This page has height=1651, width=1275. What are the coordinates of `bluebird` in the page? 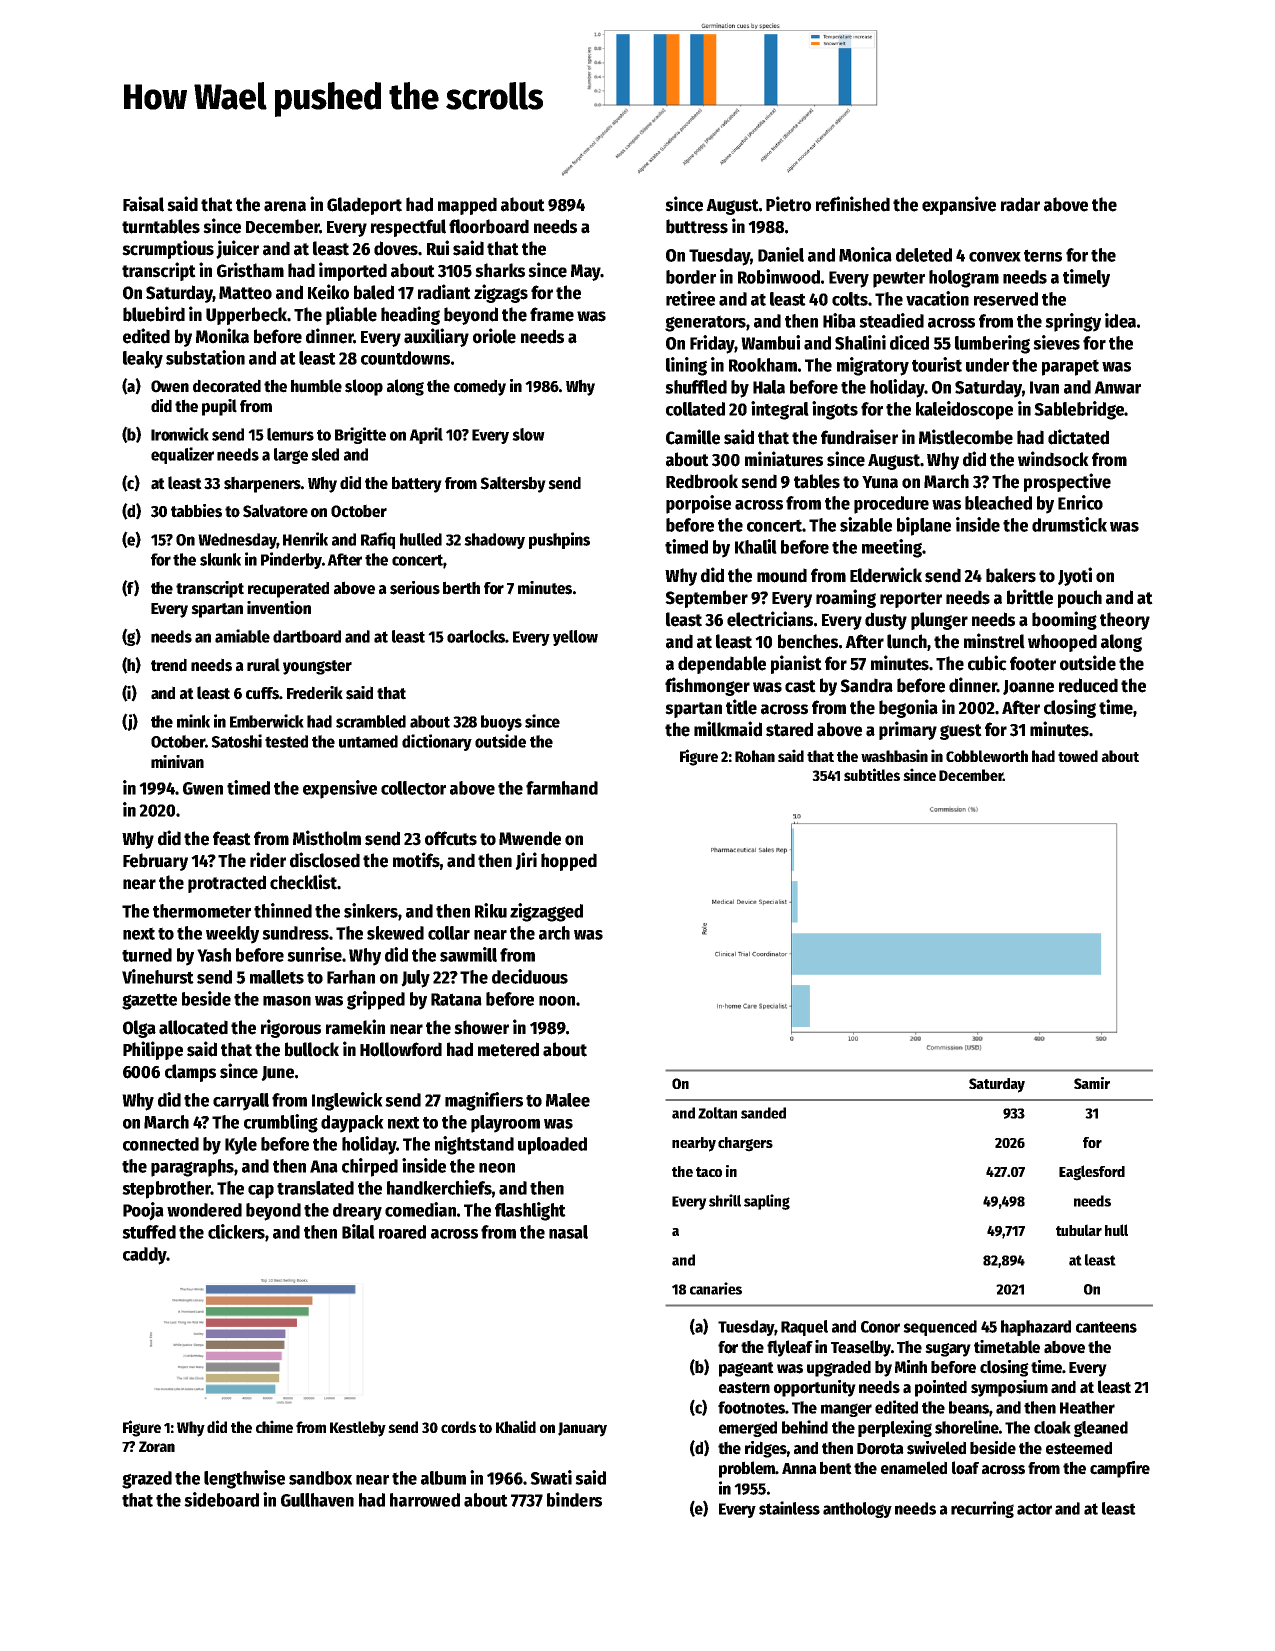 It's located at (154, 314).
